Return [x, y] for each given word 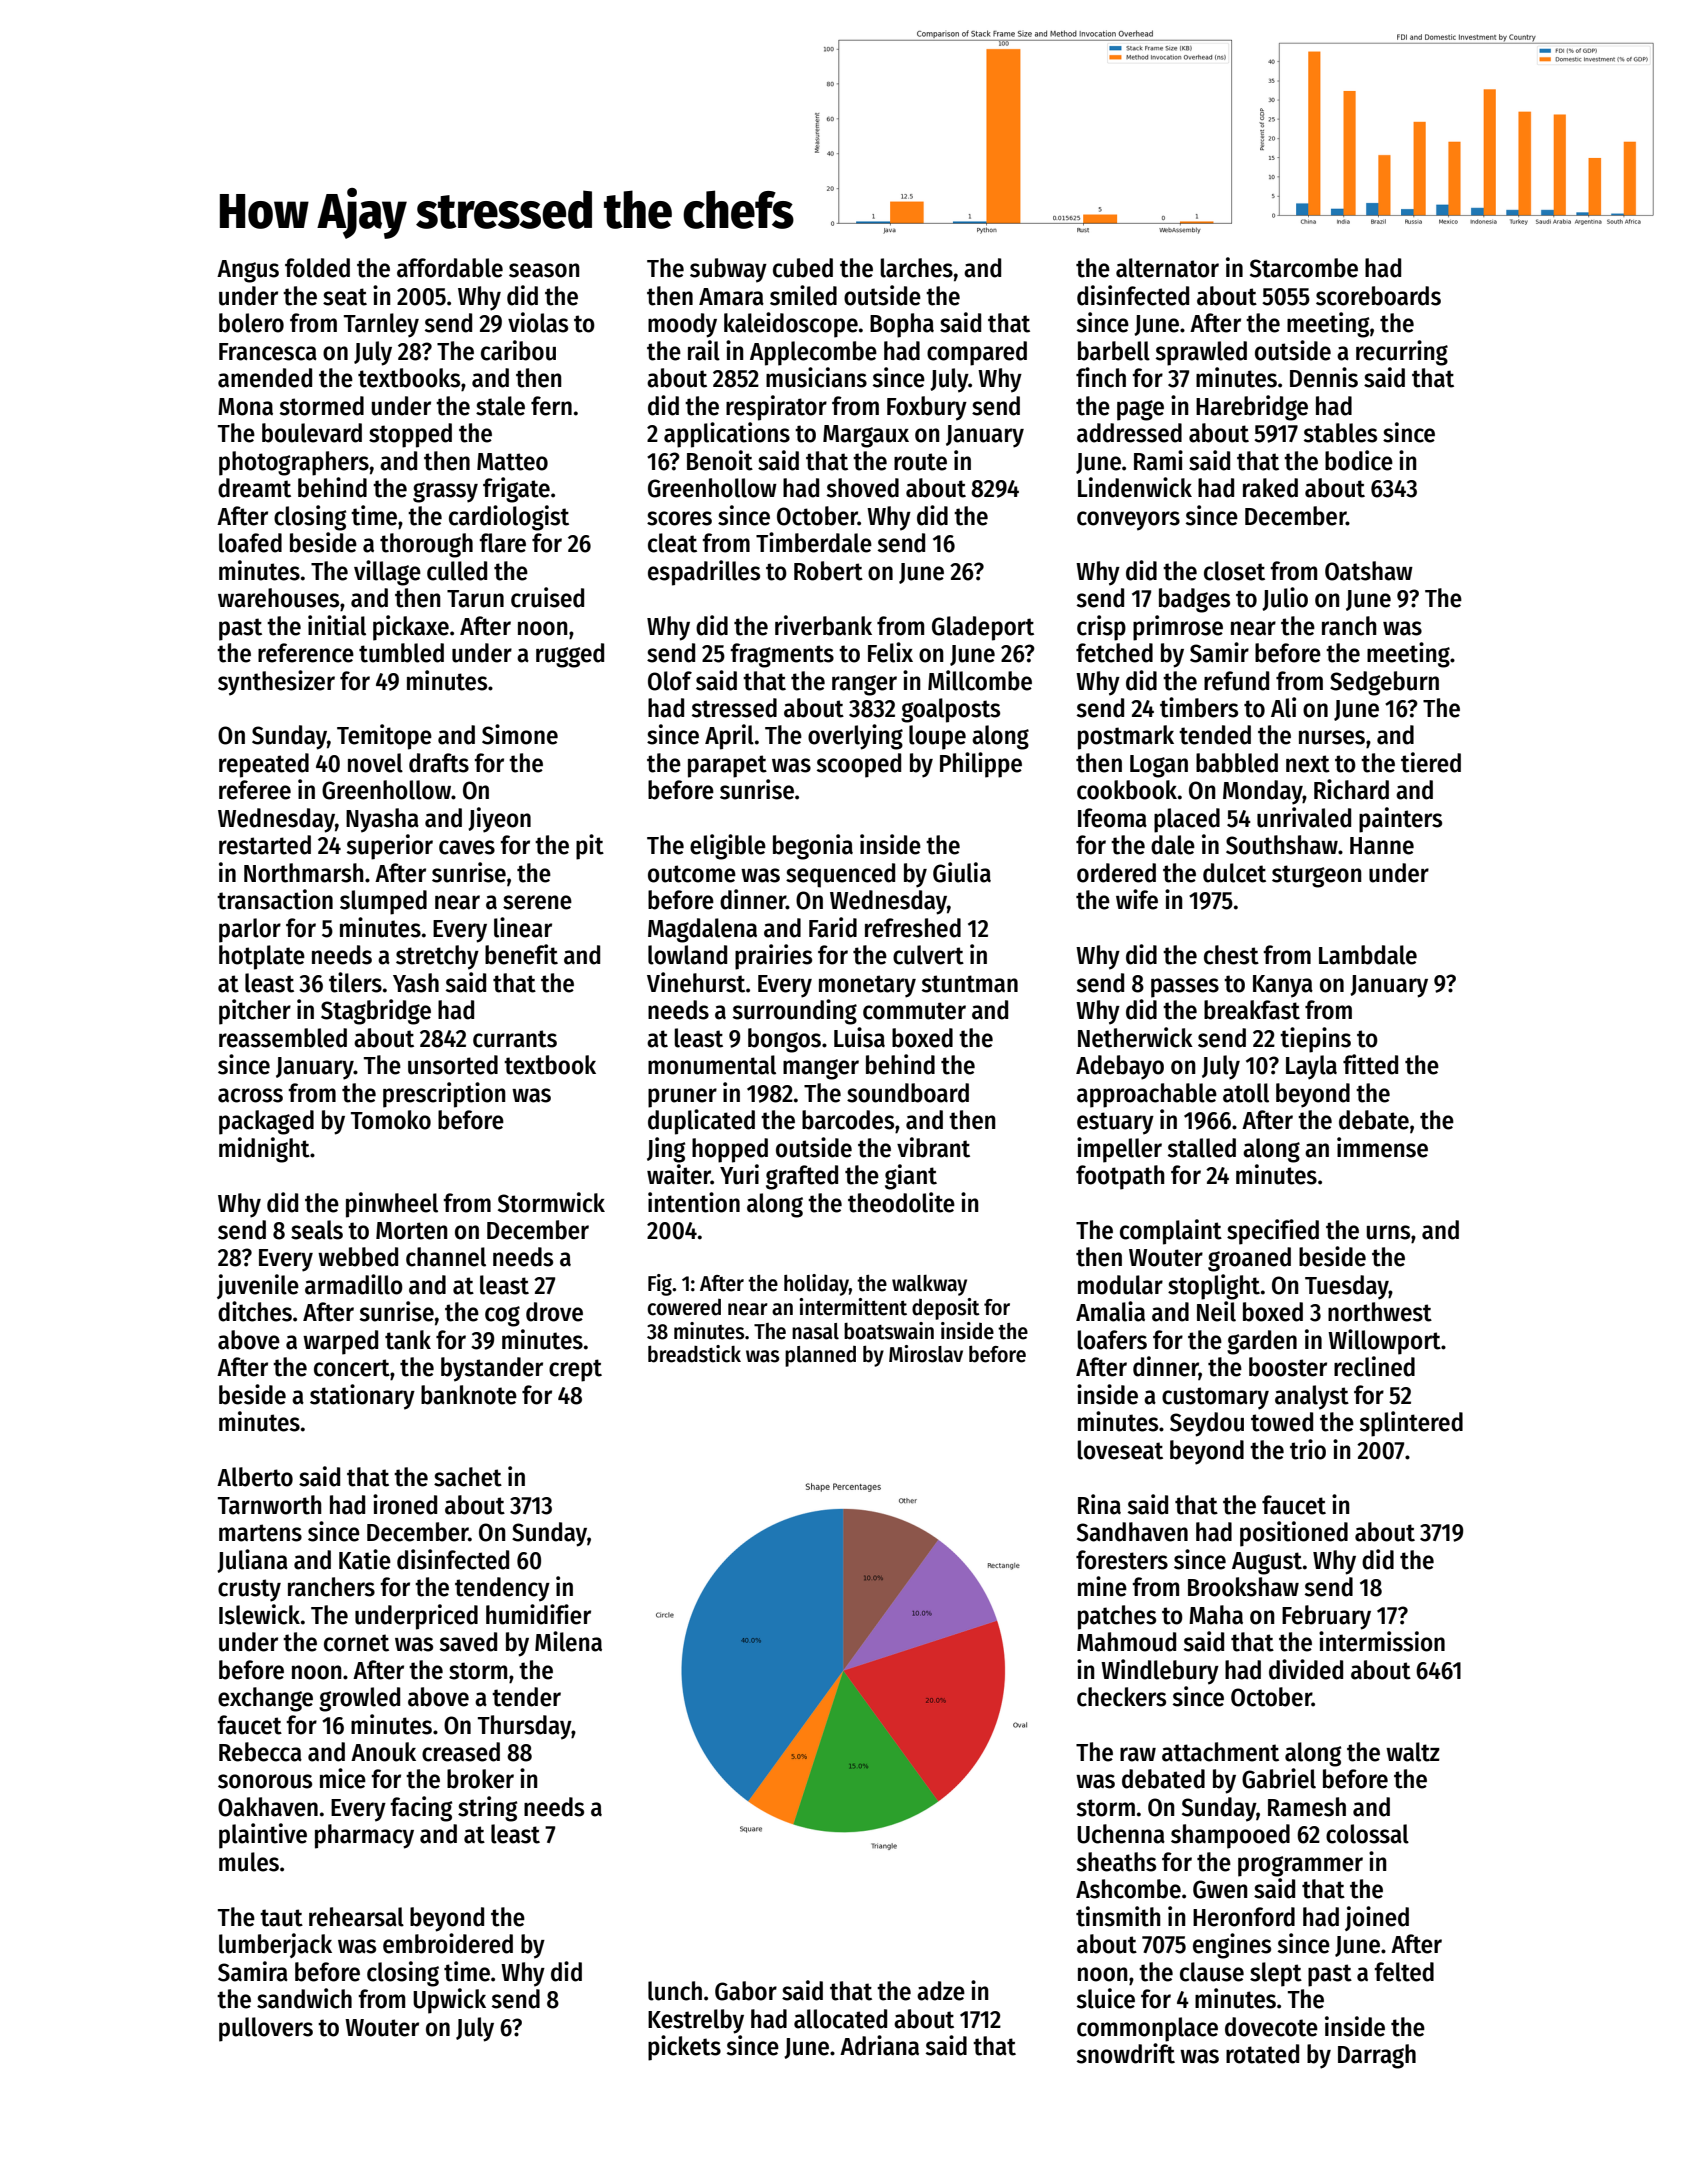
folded [317, 268]
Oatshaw [1369, 571]
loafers [1112, 1340]
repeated [264, 765]
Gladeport [983, 628]
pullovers [266, 2029]
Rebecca [260, 1752]
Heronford [1244, 1917]
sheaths [1116, 1862]
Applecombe [813, 353]
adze [941, 1991]
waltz [1413, 1752]
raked [1270, 488]
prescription [444, 1095]
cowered [684, 1307]
